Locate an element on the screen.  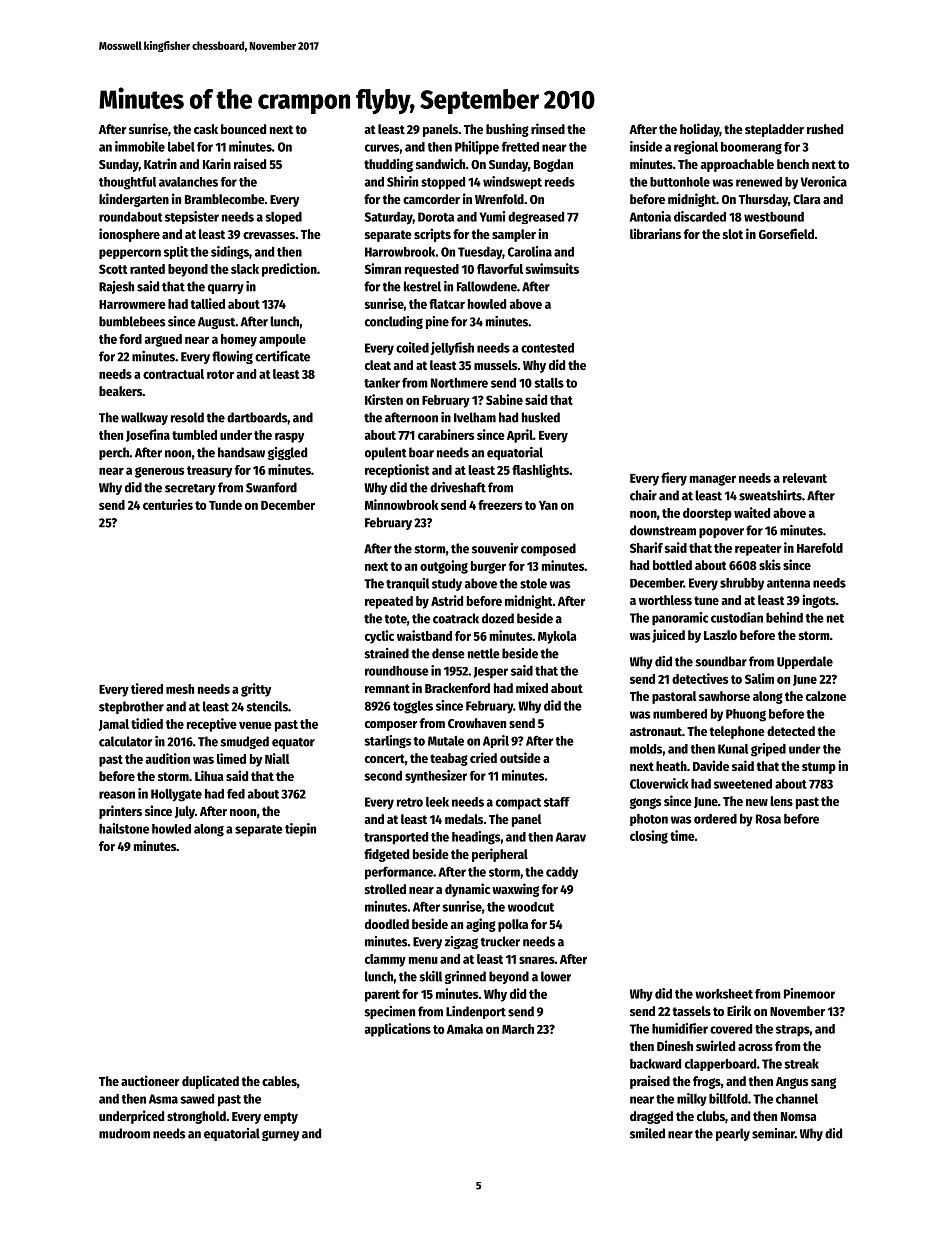
holiday is located at coordinates (700, 130).
